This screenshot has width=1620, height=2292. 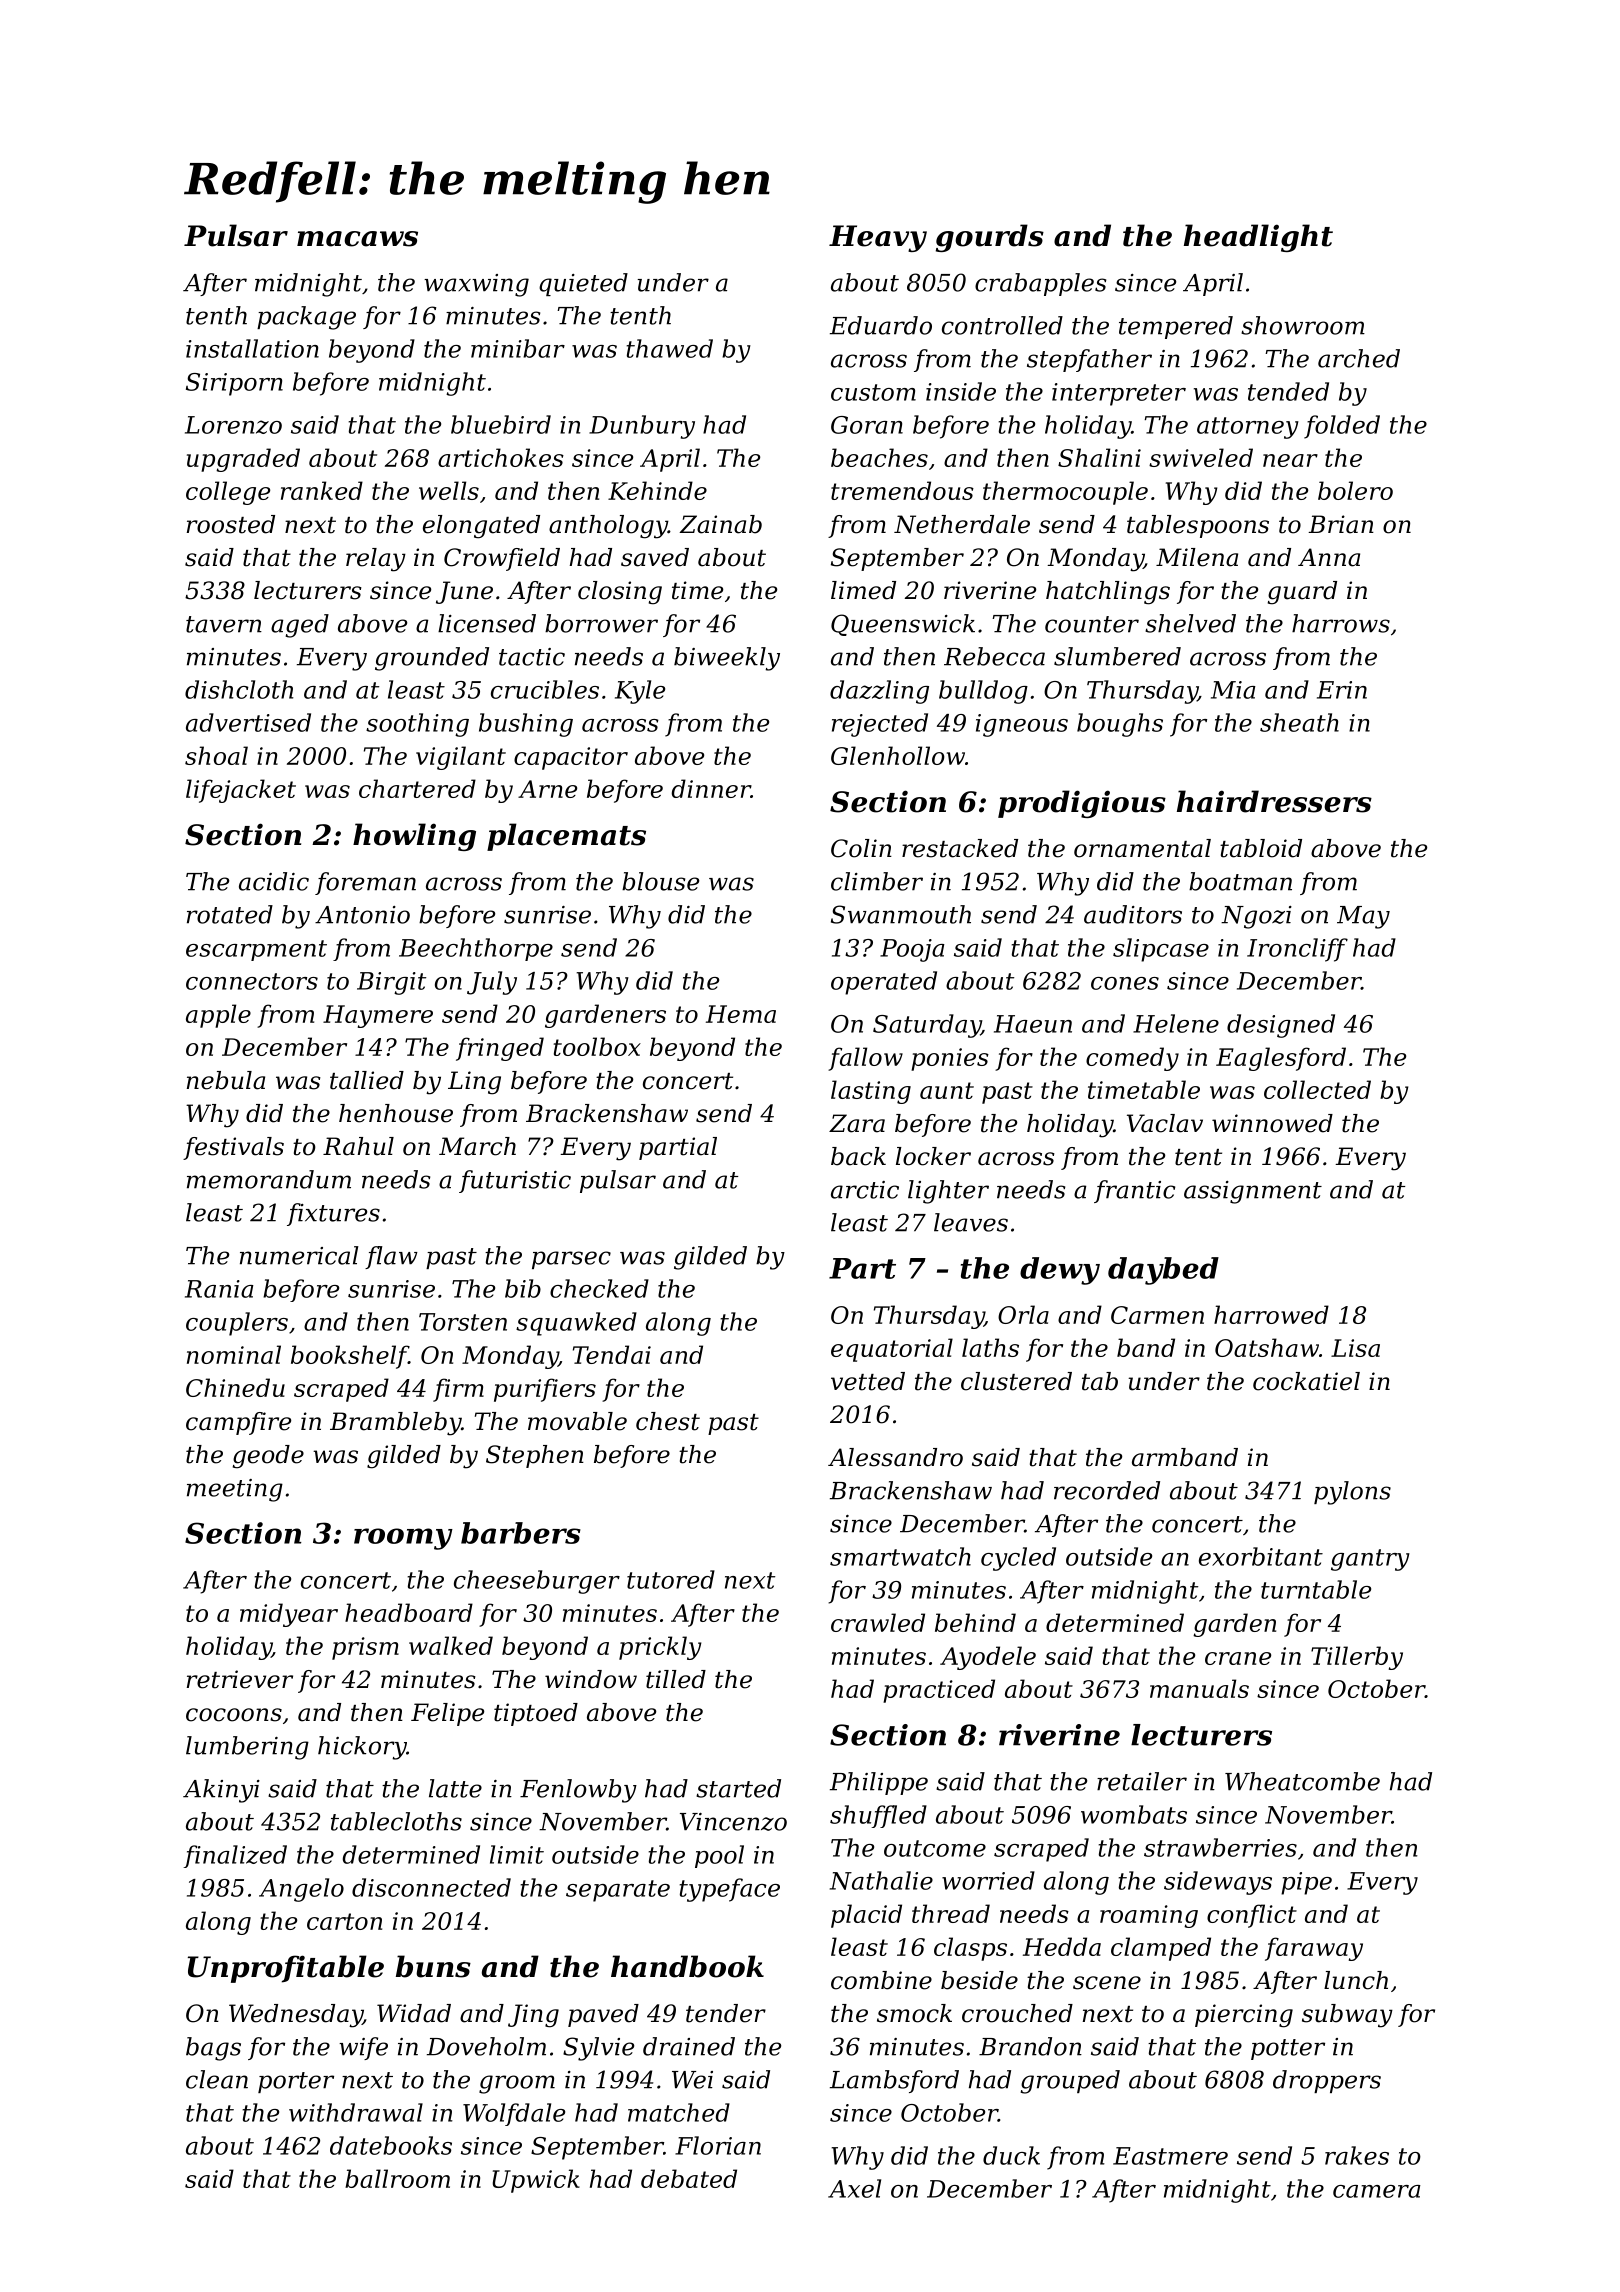 I want to click on quieted, so click(x=583, y=284).
